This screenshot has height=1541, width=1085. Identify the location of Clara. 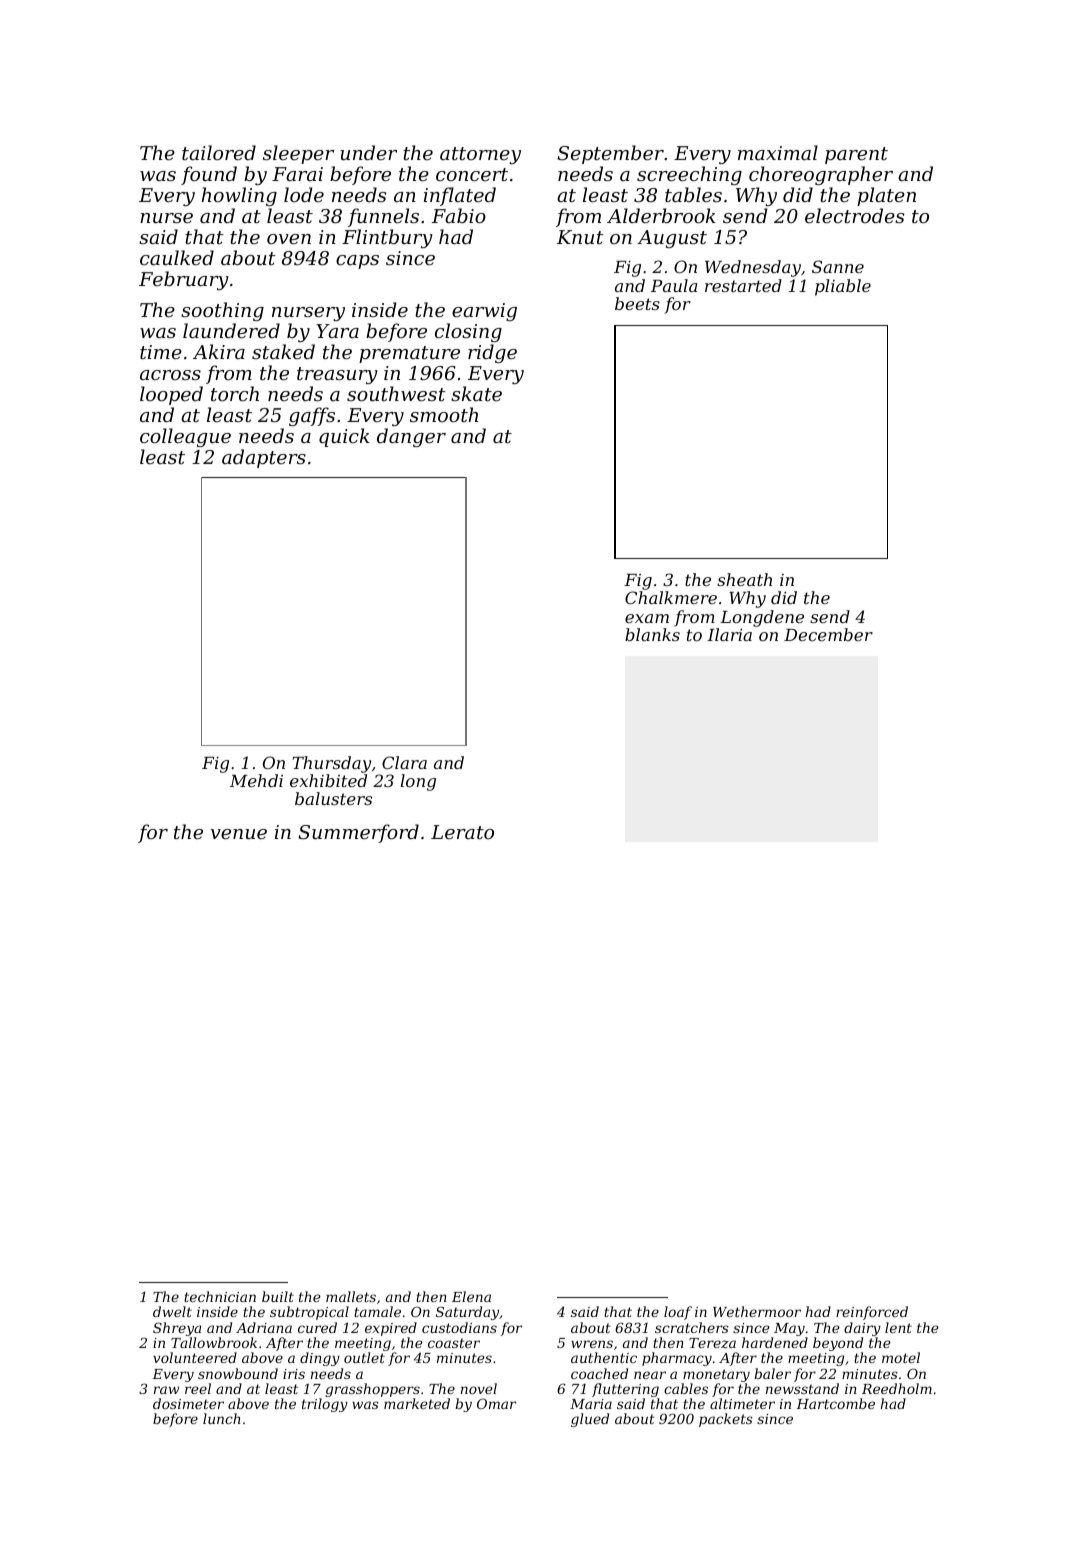
(404, 762).
